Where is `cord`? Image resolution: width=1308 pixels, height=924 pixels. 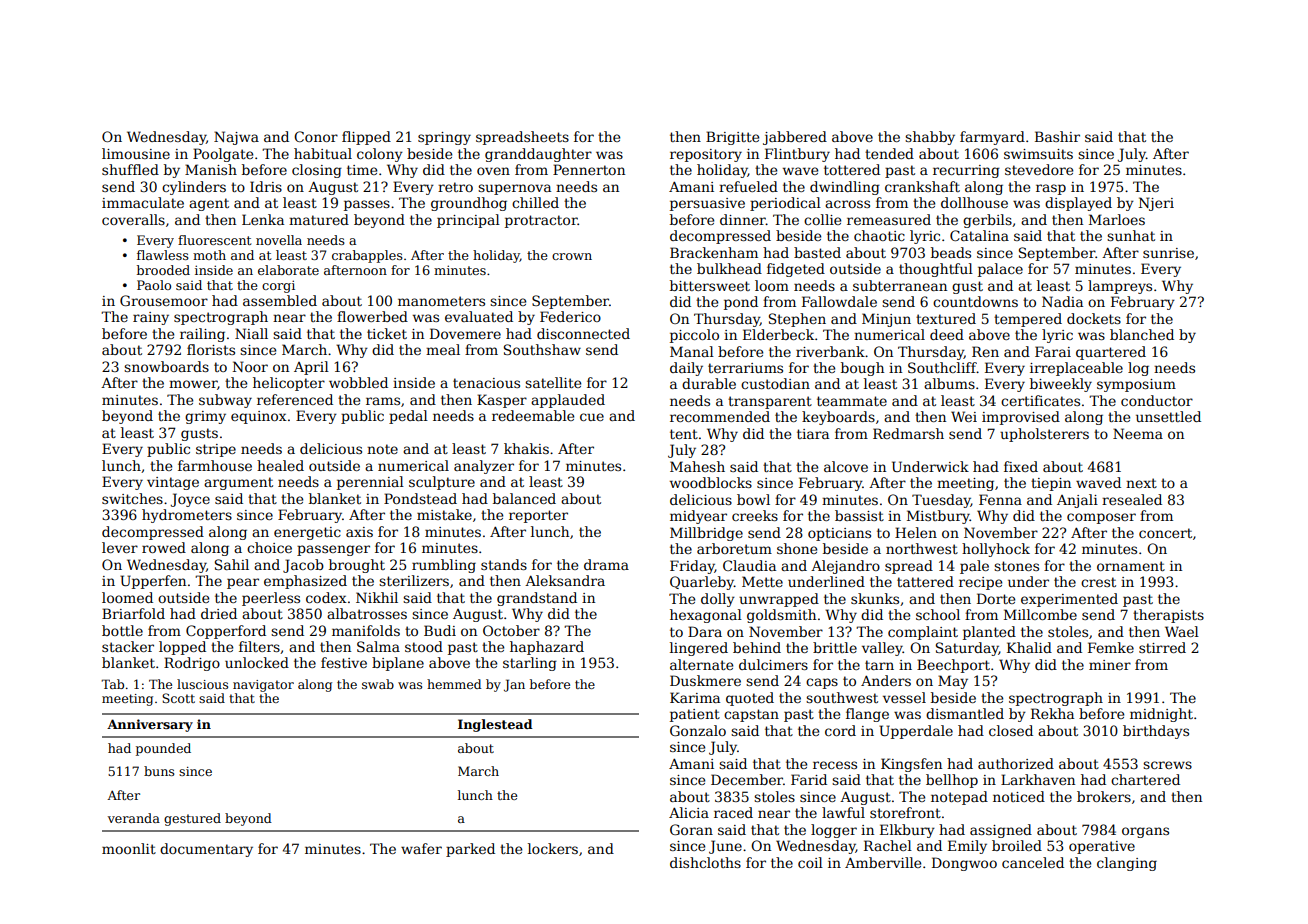
cord is located at coordinates (840, 730).
